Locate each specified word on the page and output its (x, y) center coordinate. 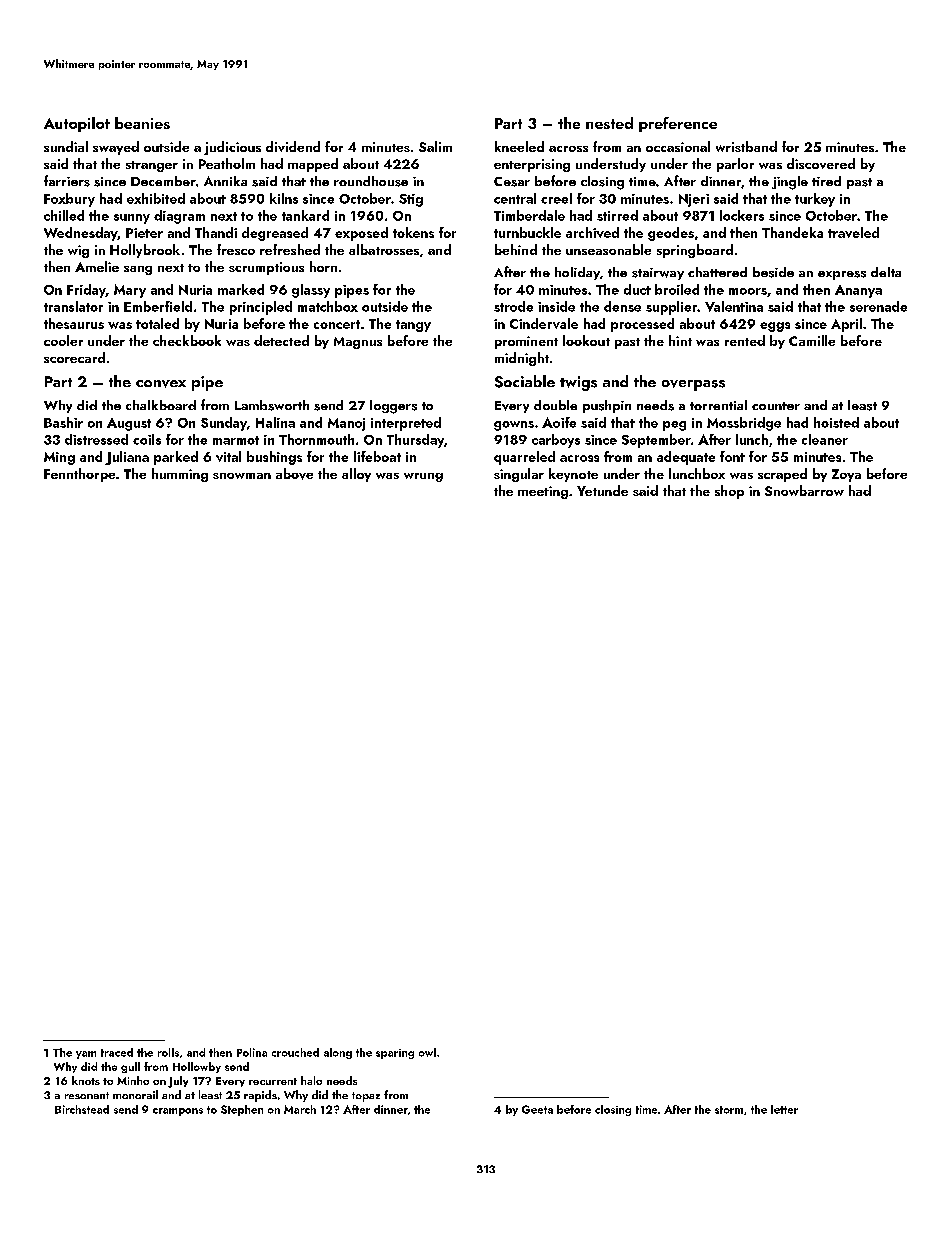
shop (729, 492)
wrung (423, 477)
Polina (252, 1052)
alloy (356, 475)
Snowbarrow (804, 490)
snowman (242, 476)
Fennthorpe (79, 475)
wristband (746, 146)
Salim (435, 146)
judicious (232, 148)
